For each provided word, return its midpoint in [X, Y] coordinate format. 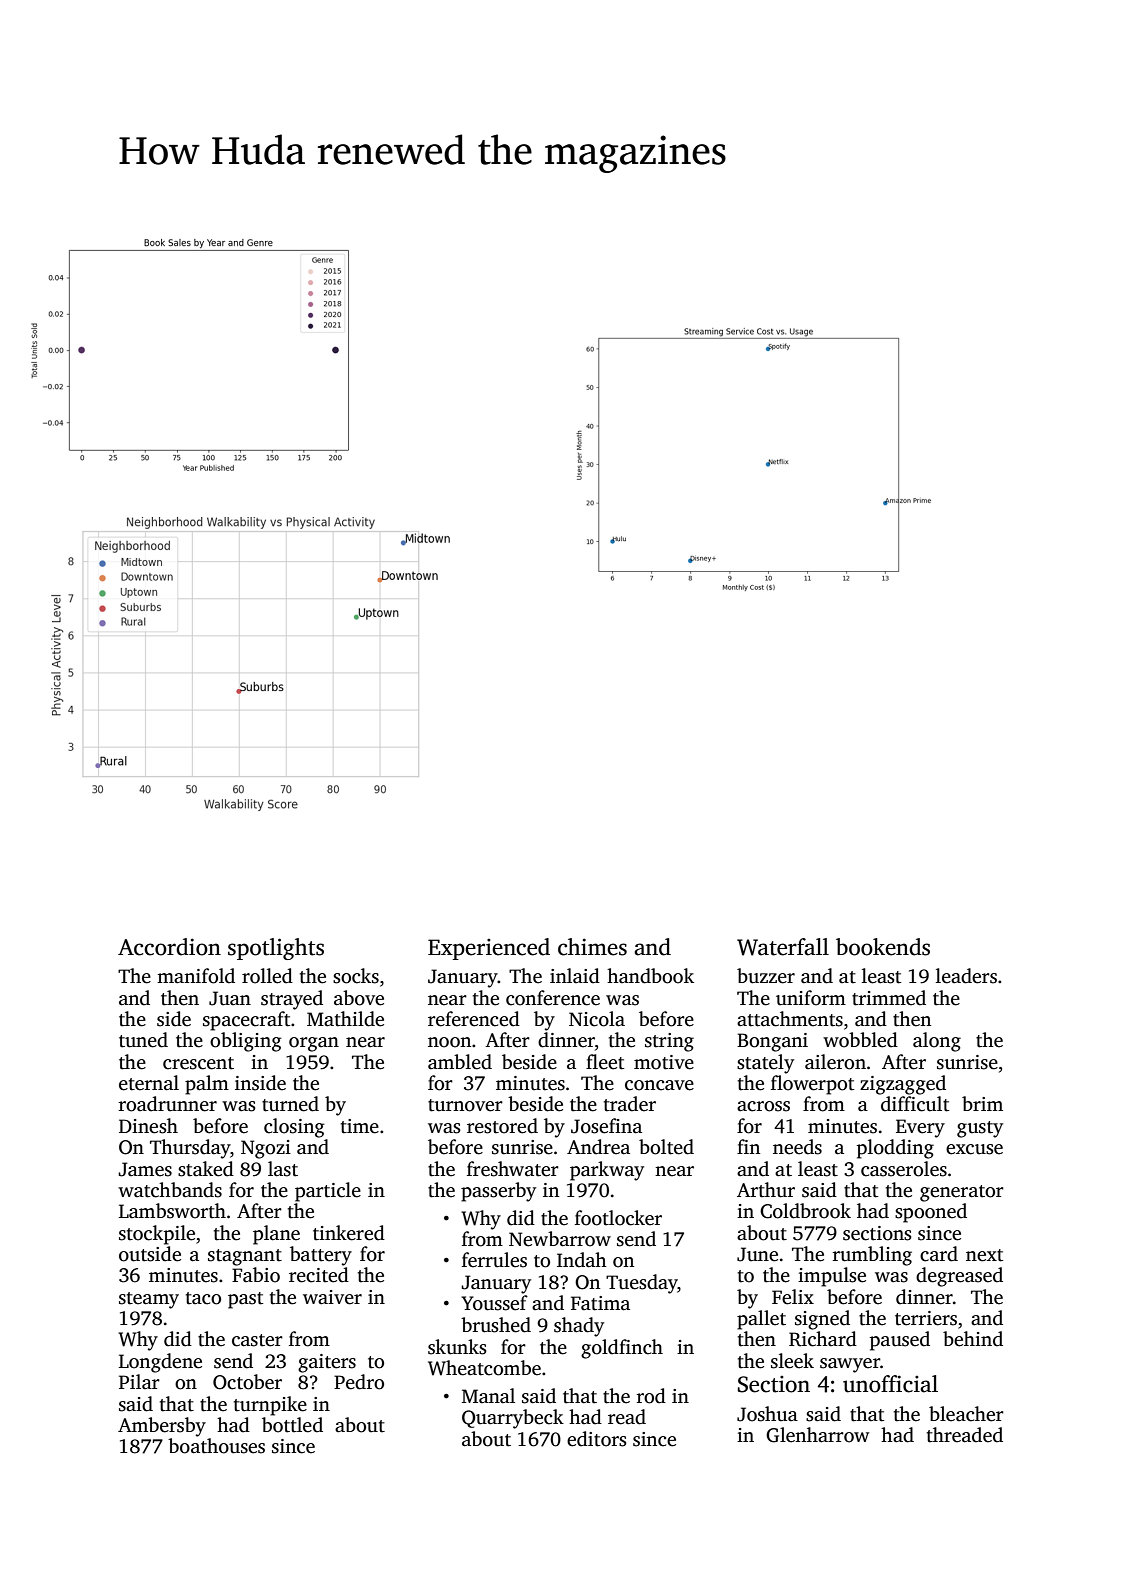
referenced [474, 1019]
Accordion [169, 947]
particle [328, 1192]
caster [257, 1340]
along [937, 1042]
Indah [582, 1260]
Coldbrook [805, 1211]
